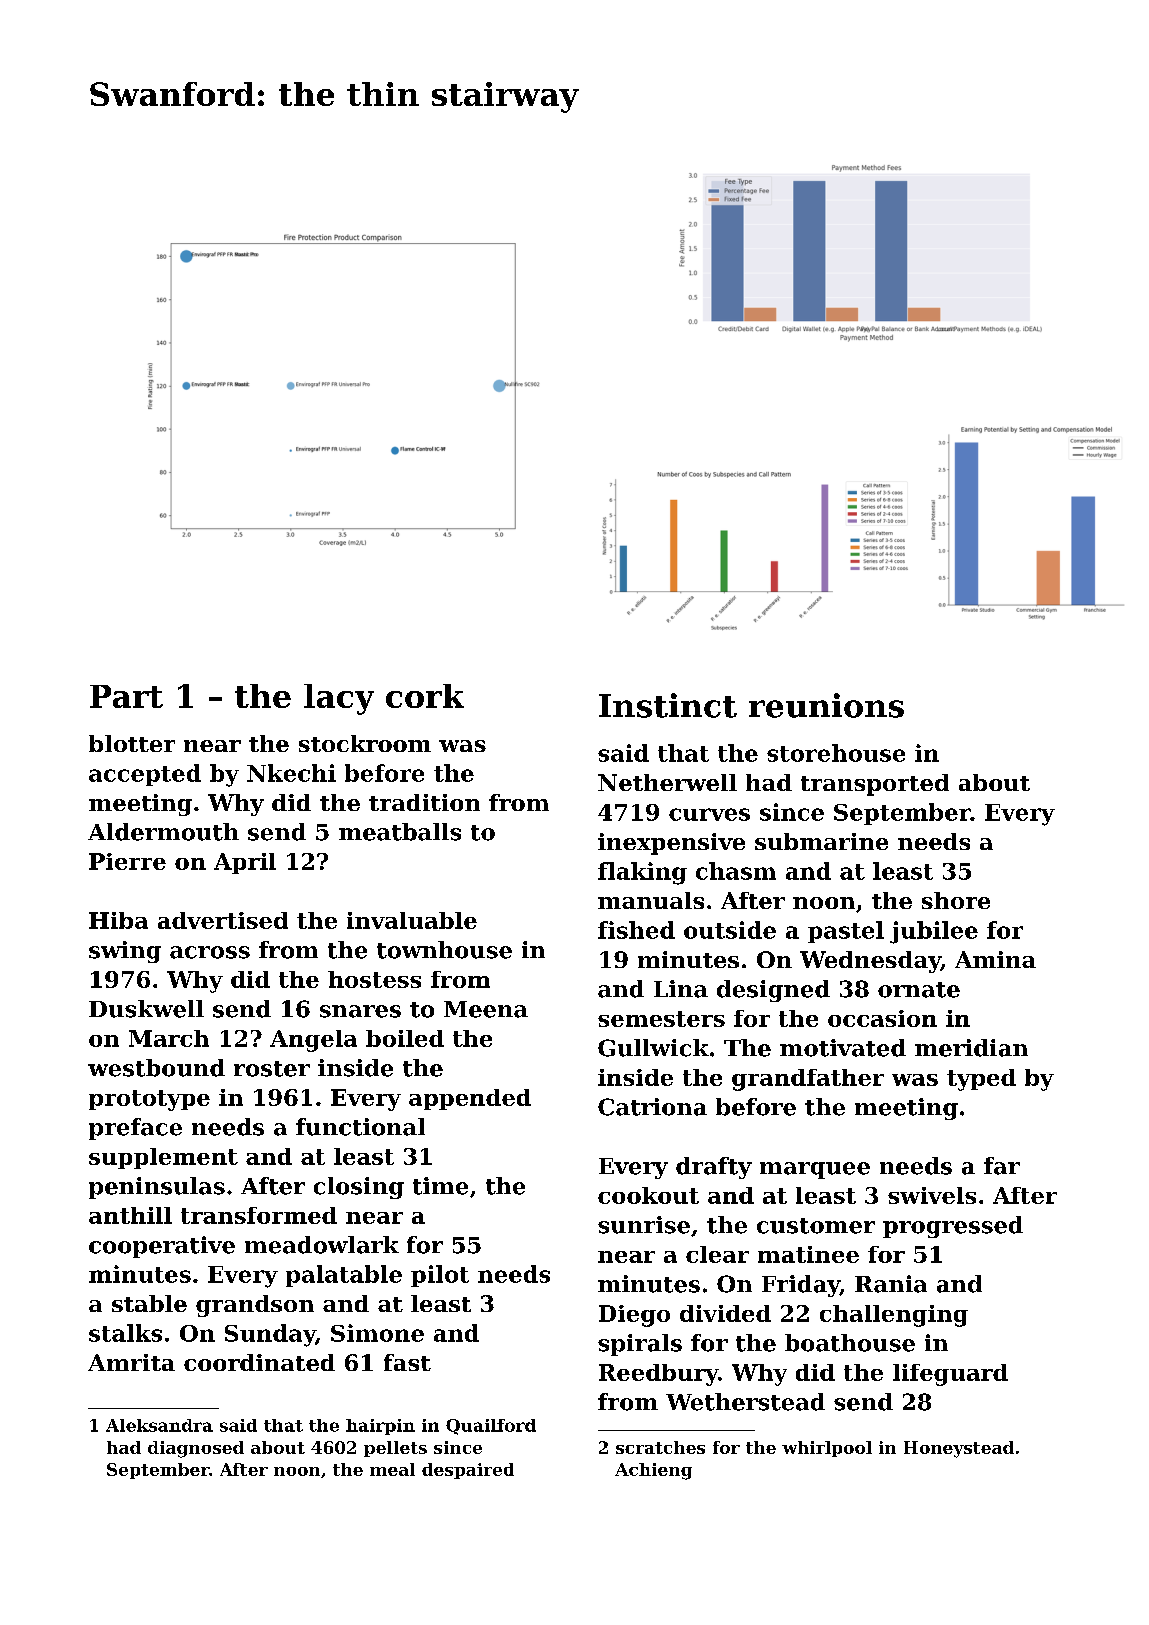 This document has height=1625, width=1149. I want to click on pellets, so click(395, 1449).
